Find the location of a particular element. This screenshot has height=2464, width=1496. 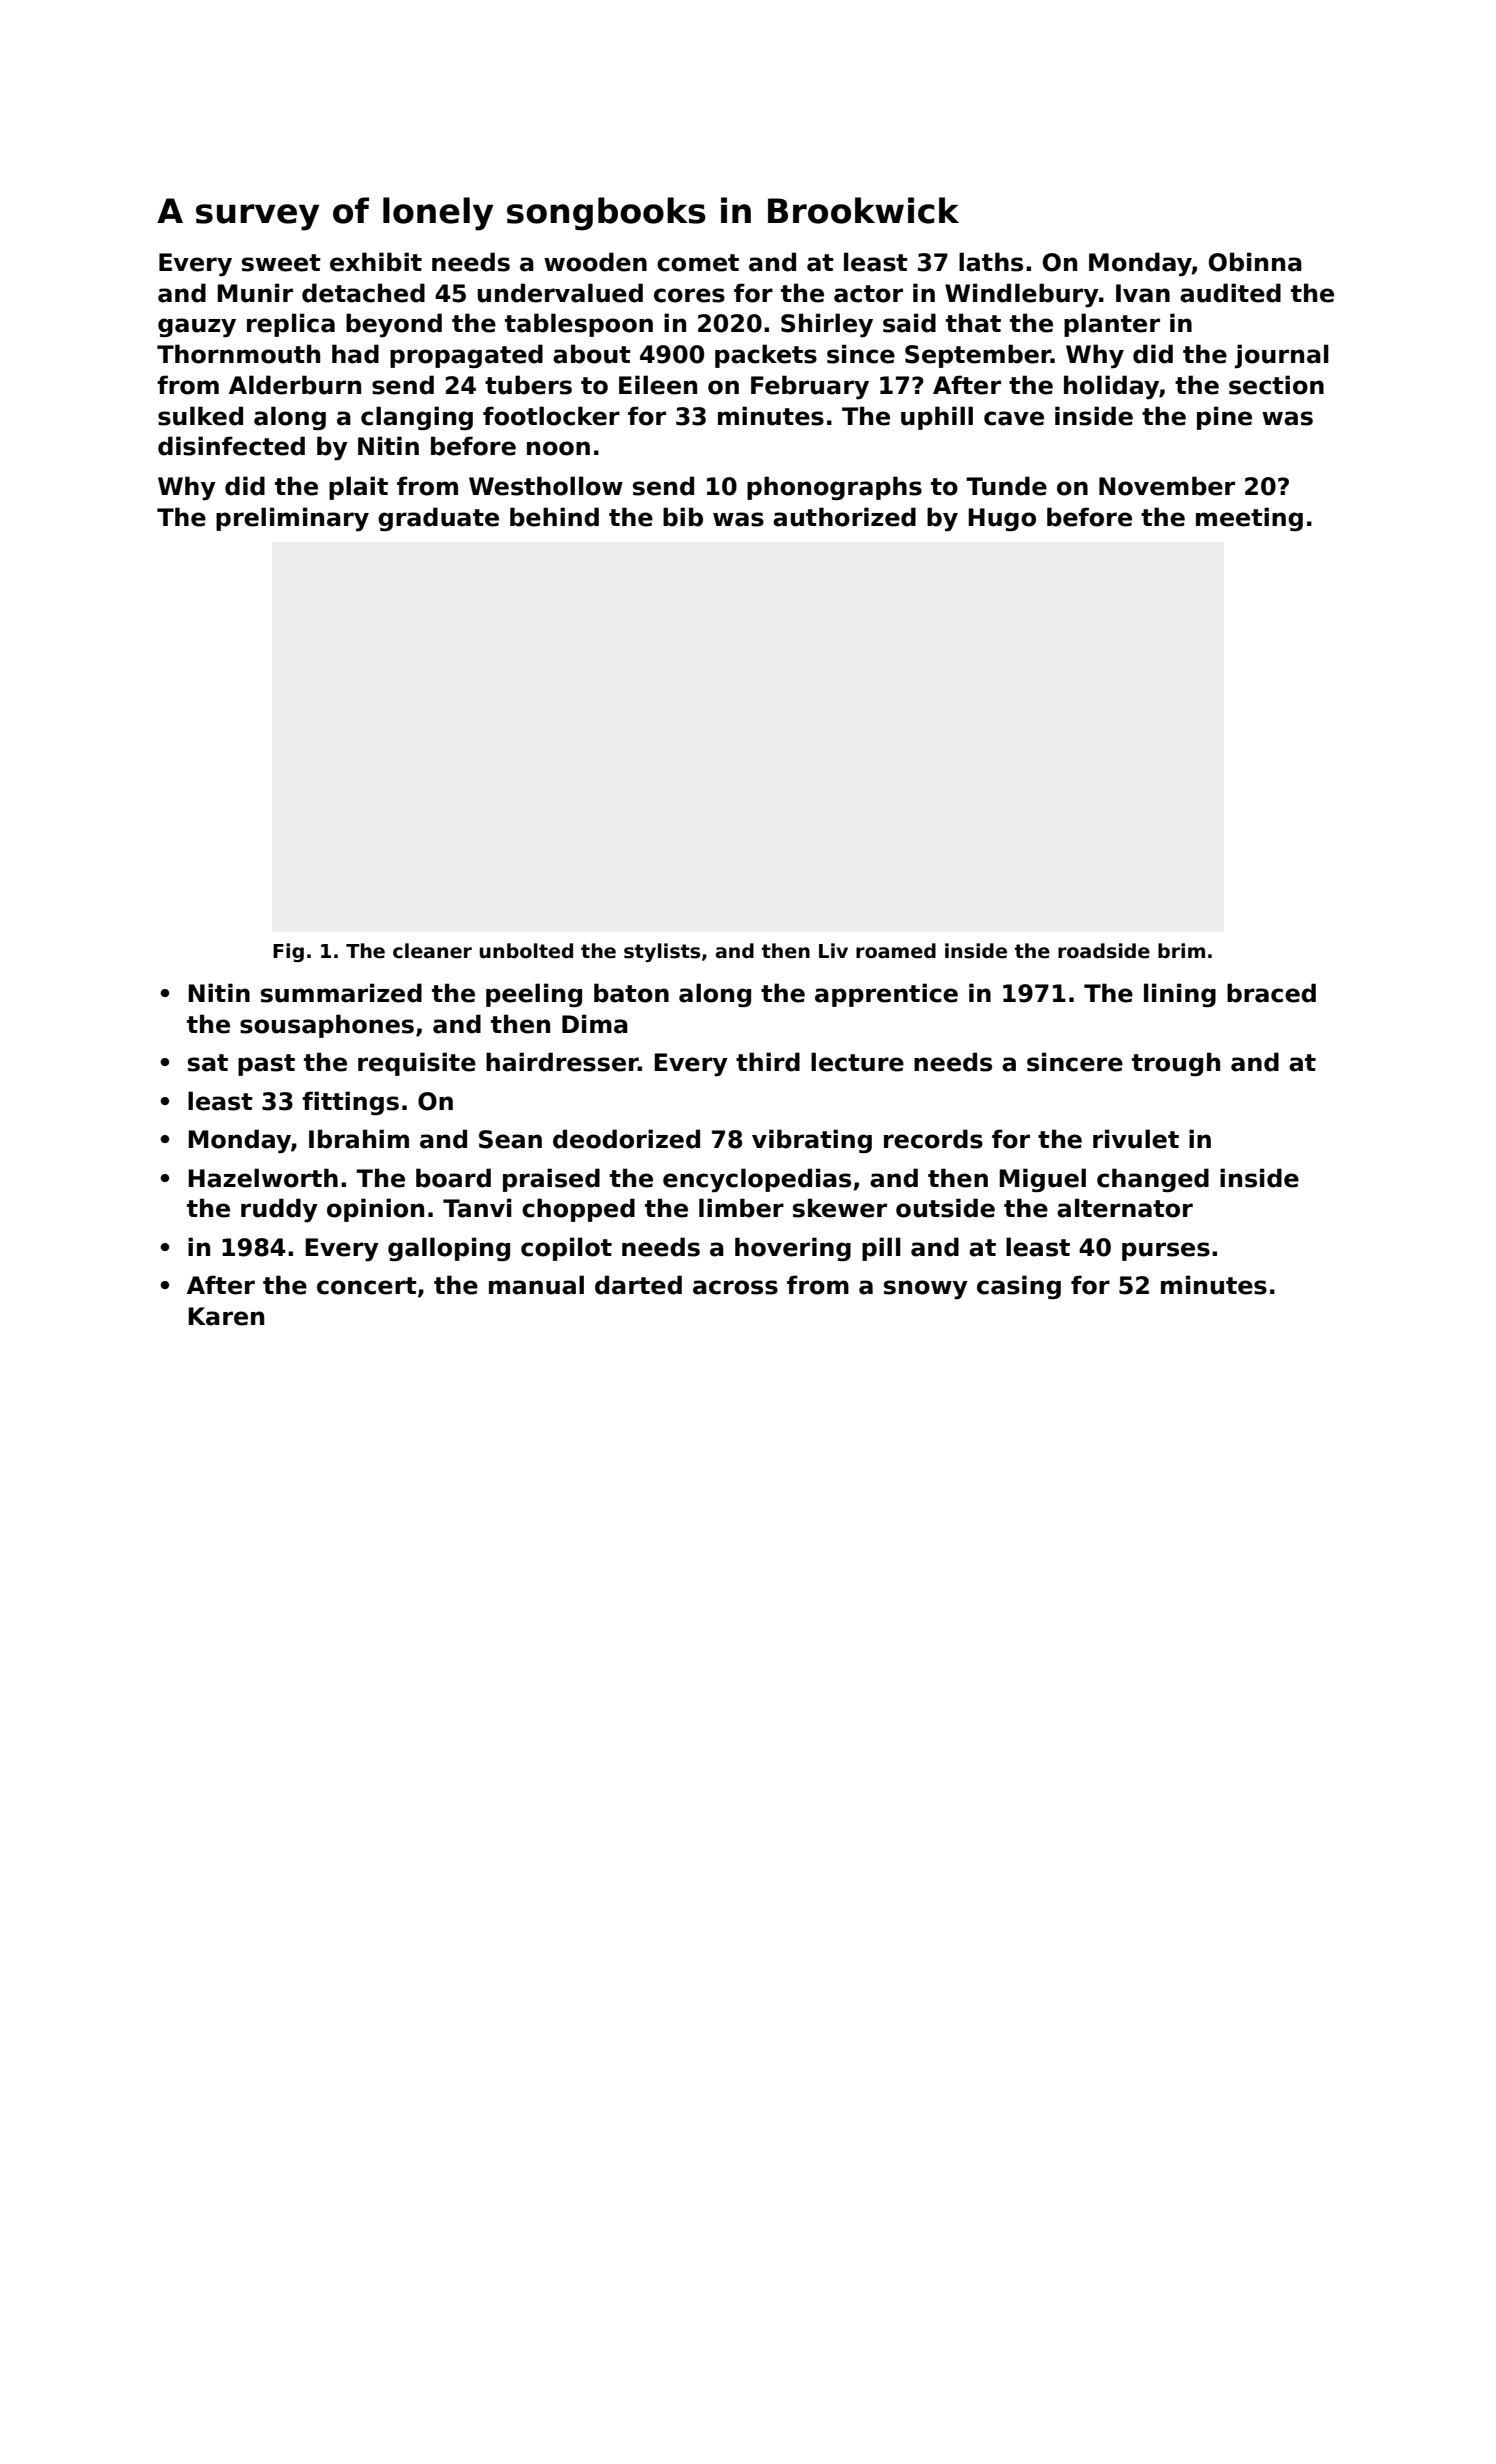

sulked is located at coordinates (200, 416).
